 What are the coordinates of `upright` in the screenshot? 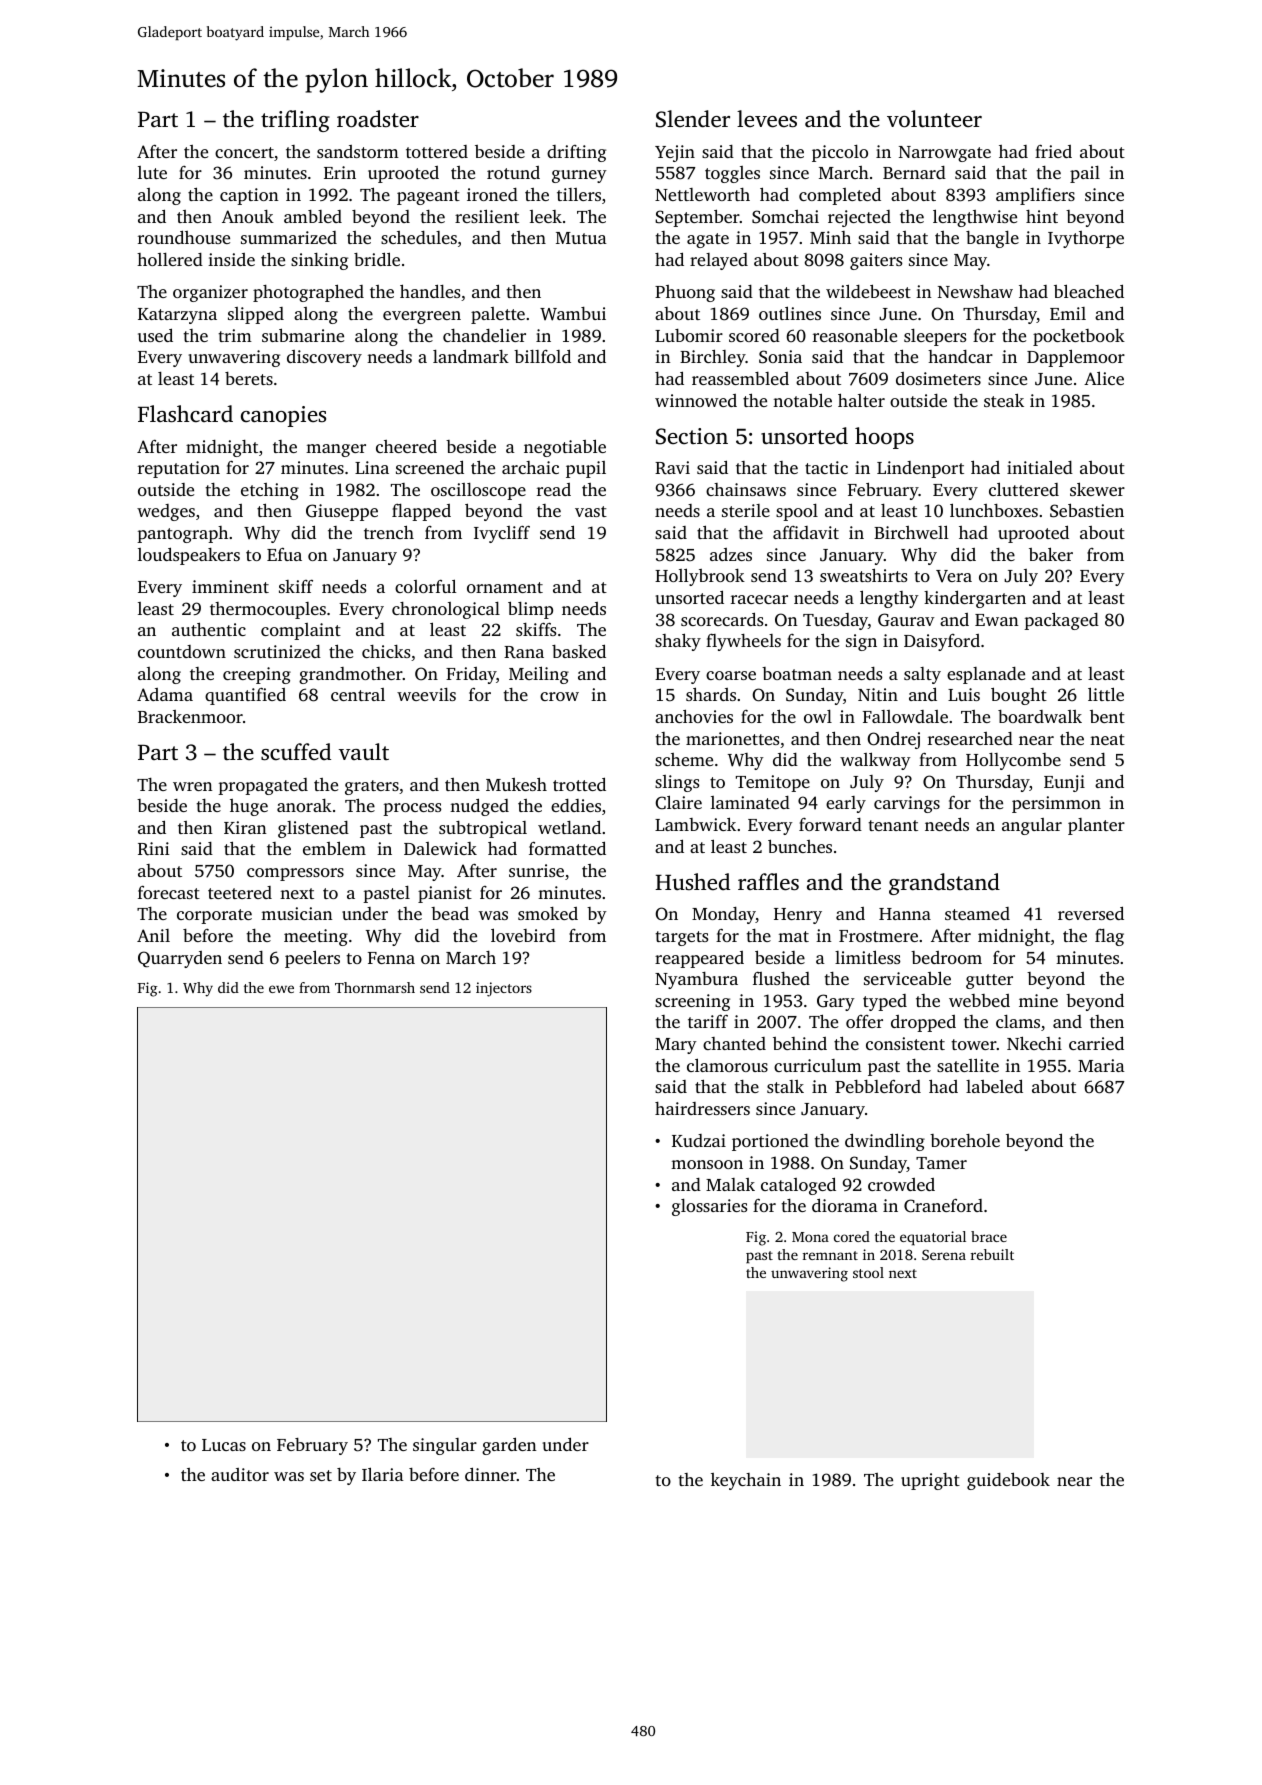 It's located at (930, 1481).
